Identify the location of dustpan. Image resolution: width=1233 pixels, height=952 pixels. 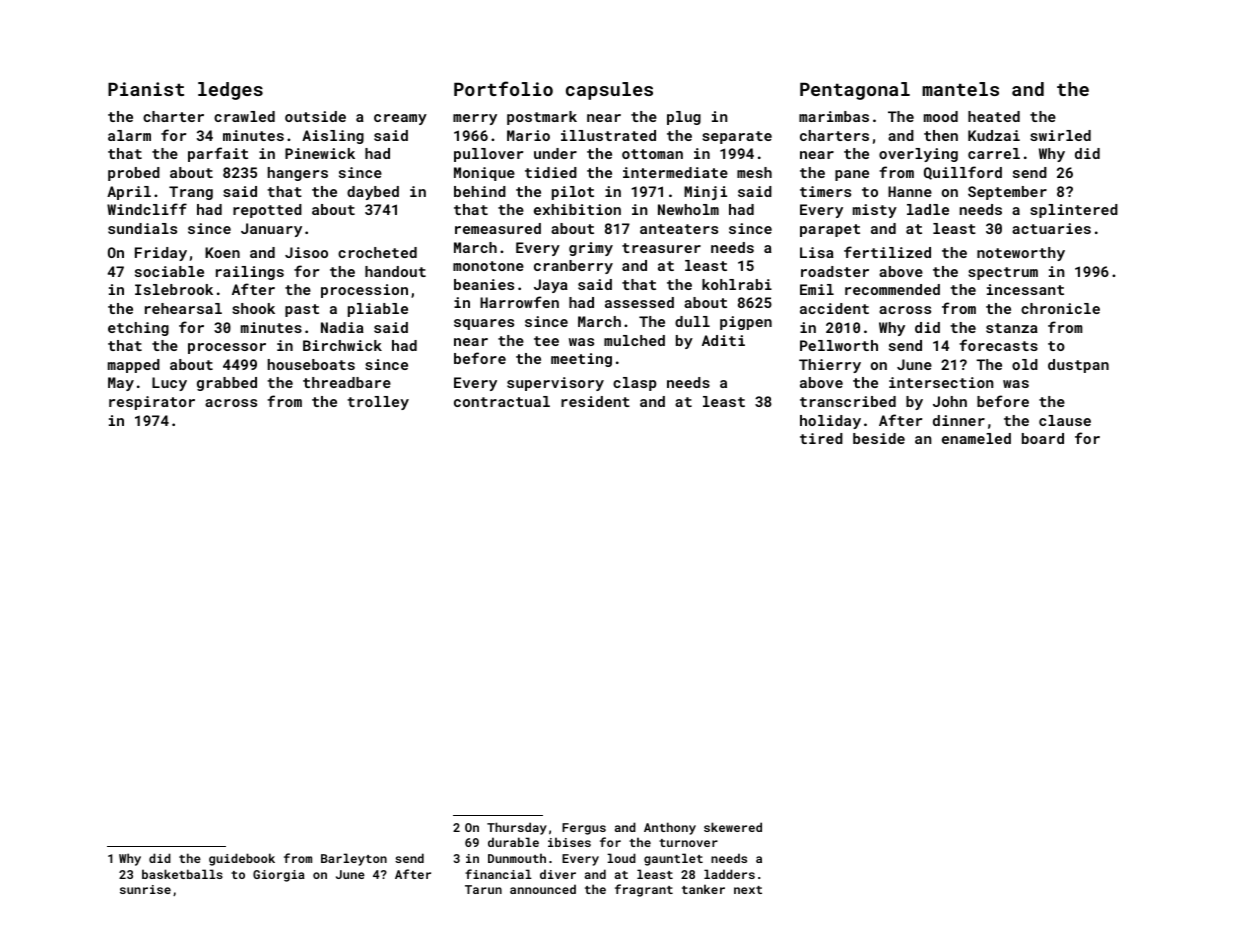
(1078, 366).
